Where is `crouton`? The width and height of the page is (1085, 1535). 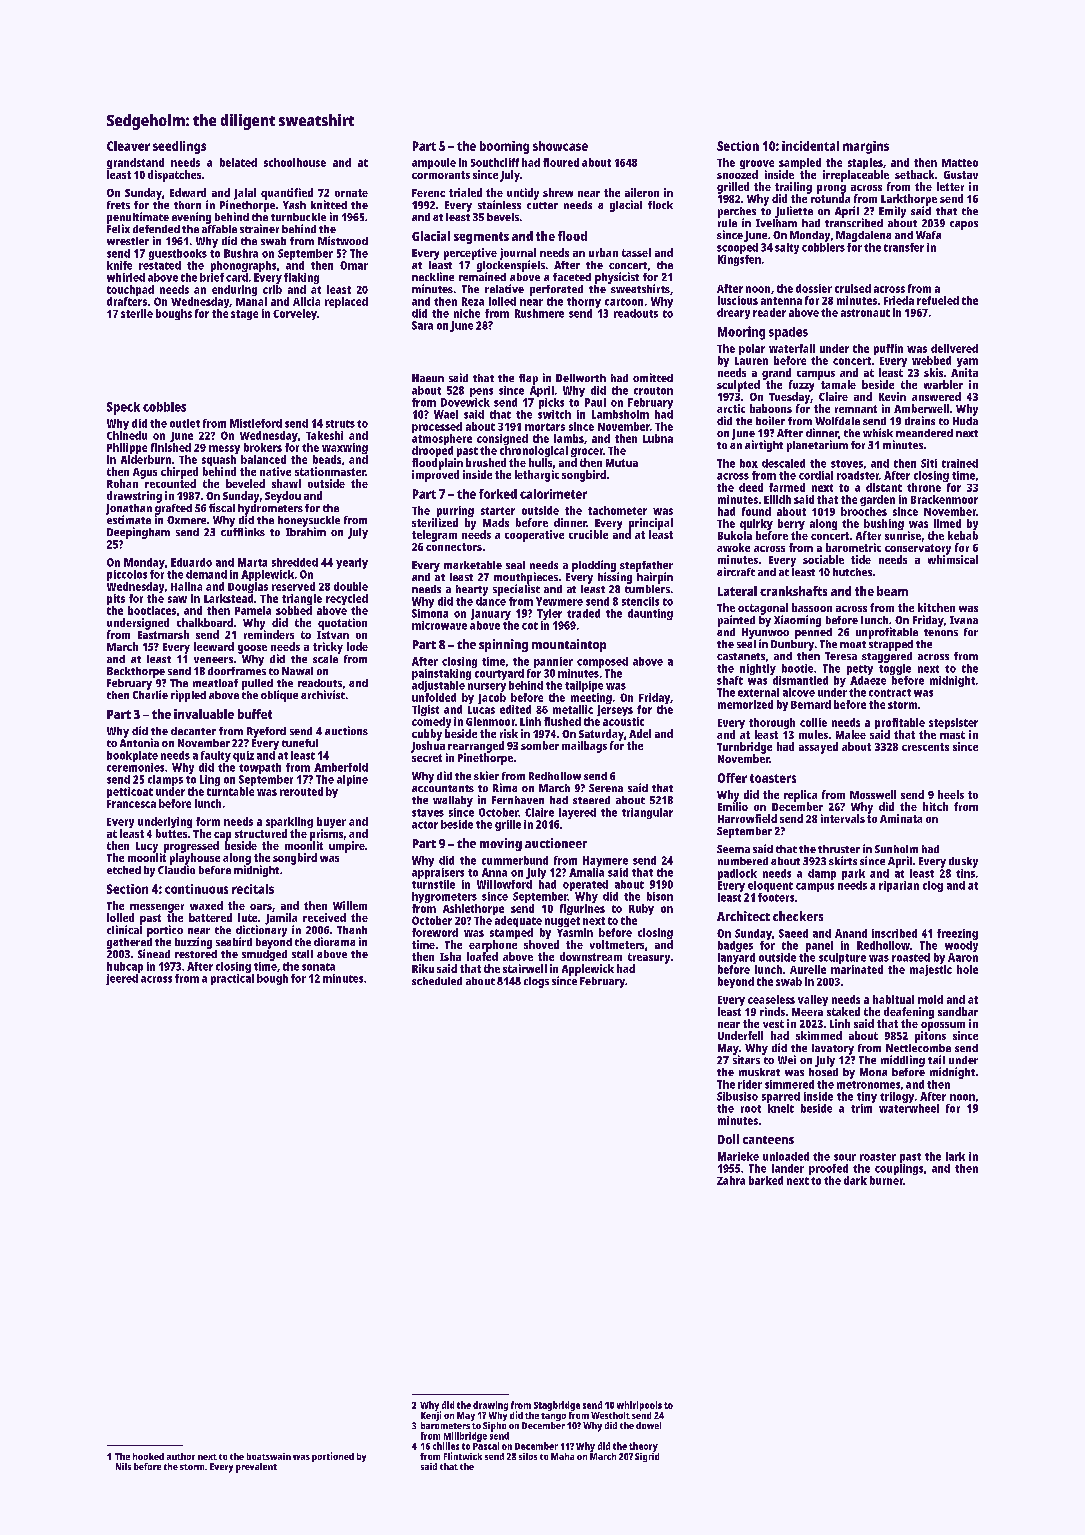 crouton is located at coordinates (653, 391).
